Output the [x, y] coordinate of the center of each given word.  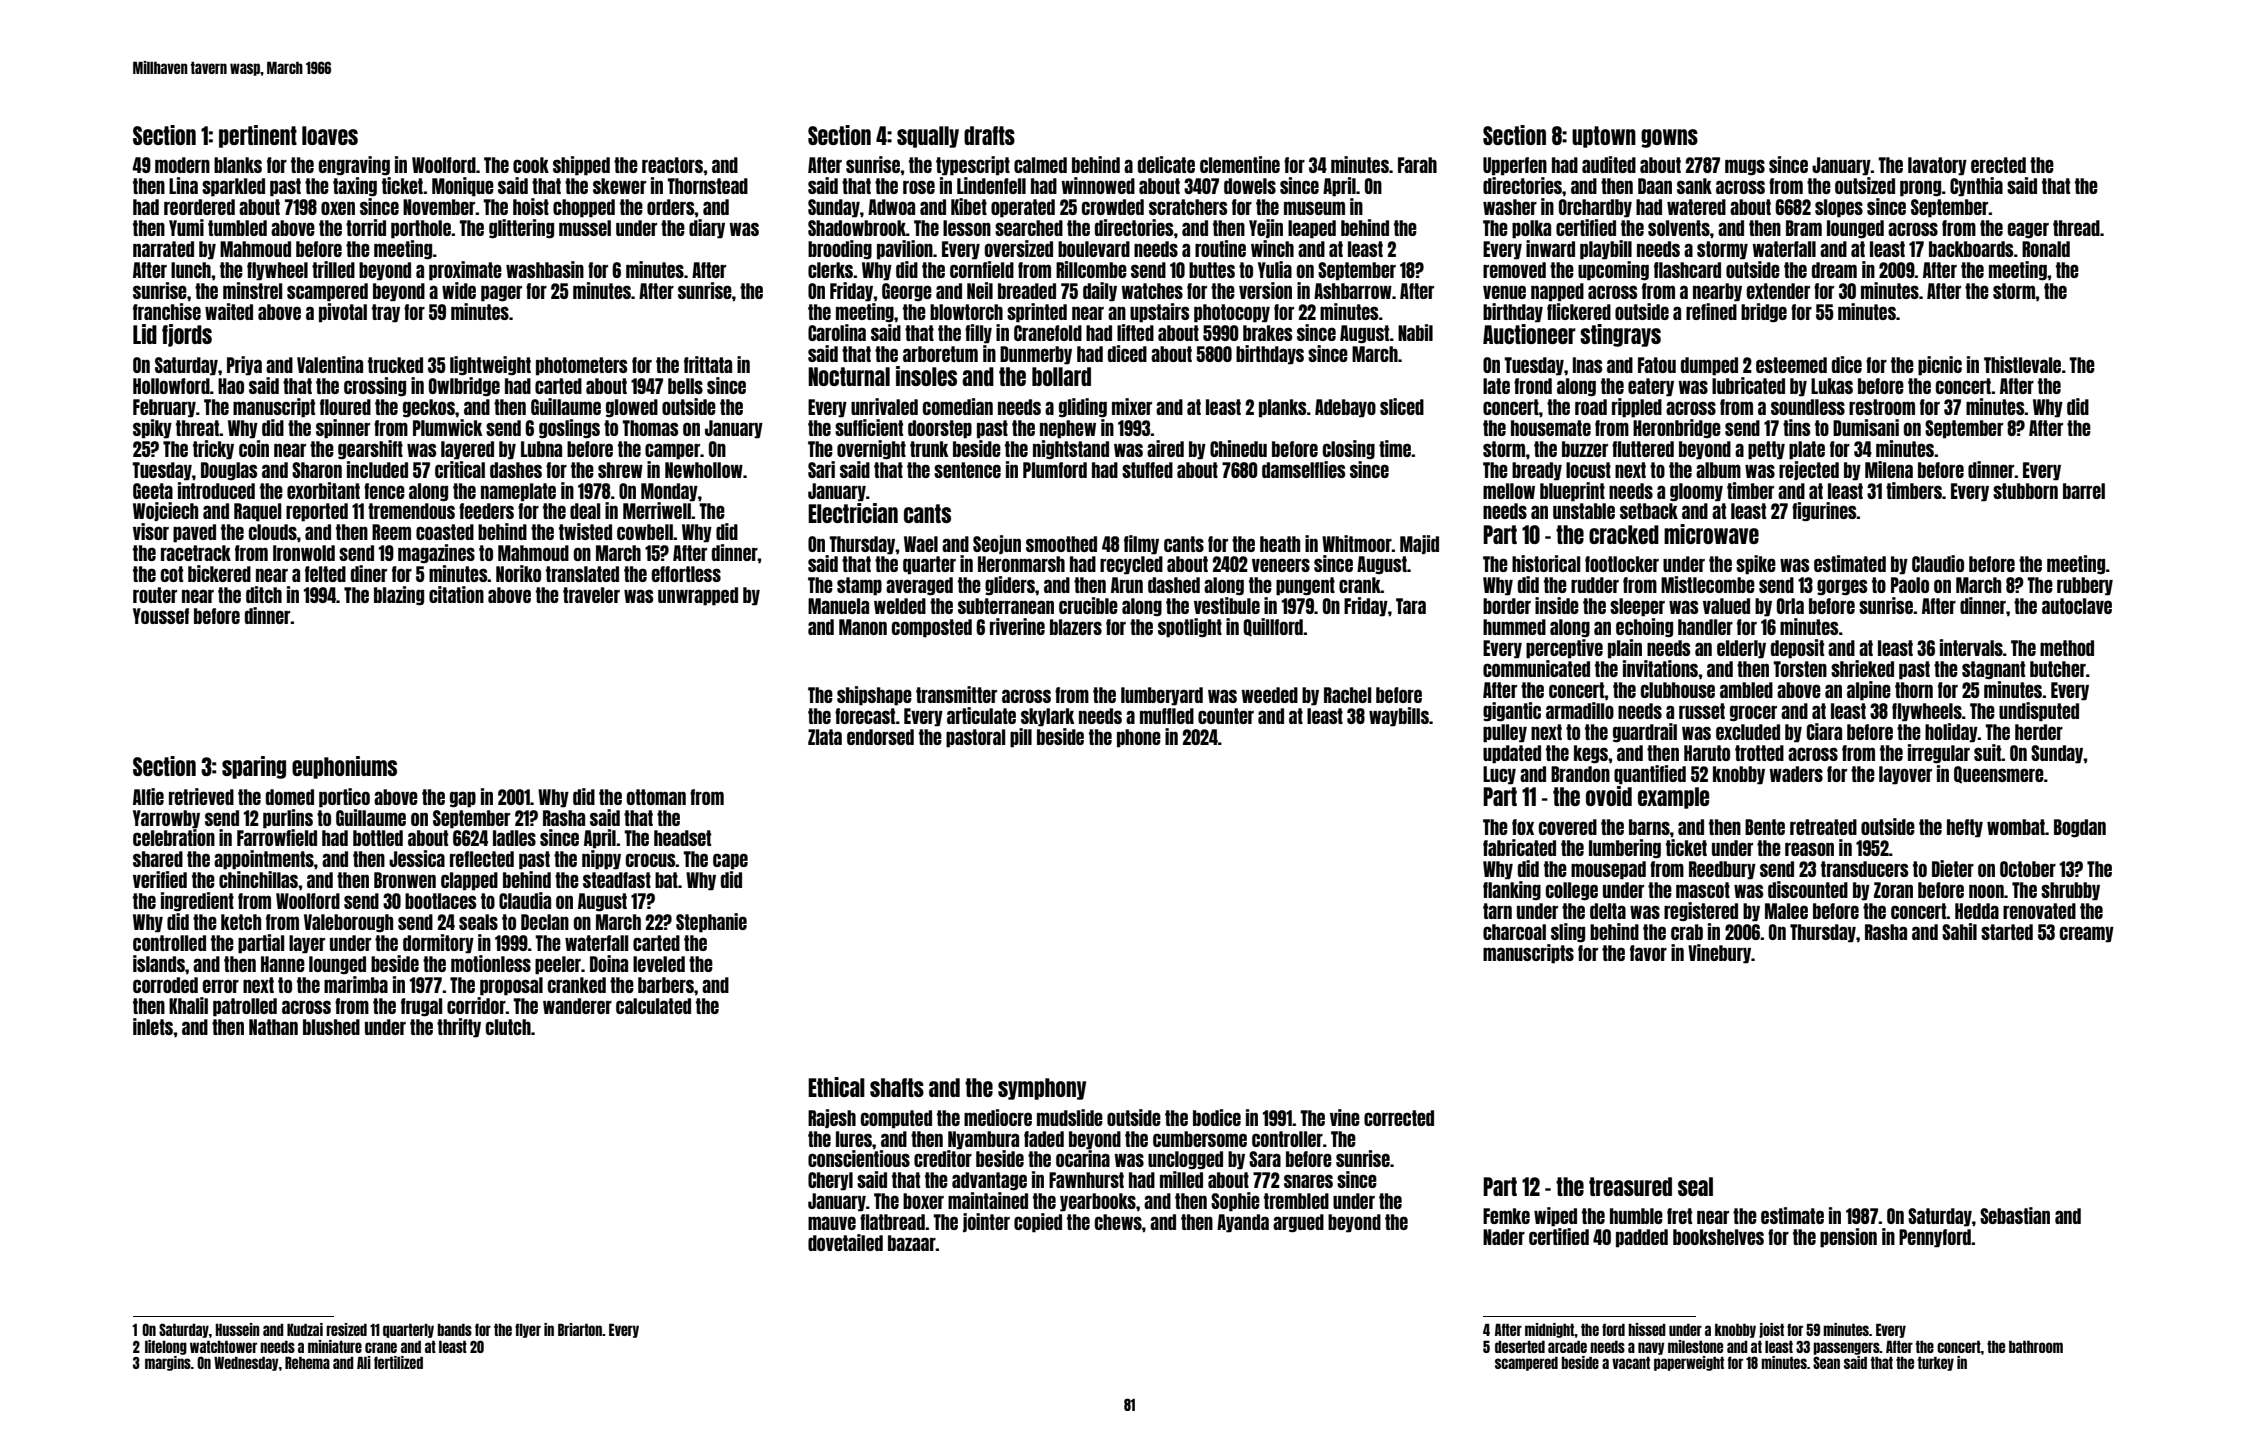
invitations [1661, 668]
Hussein [238, 1329]
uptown [1604, 137]
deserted [1520, 1347]
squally [928, 137]
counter [1226, 716]
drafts [989, 135]
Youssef [161, 616]
